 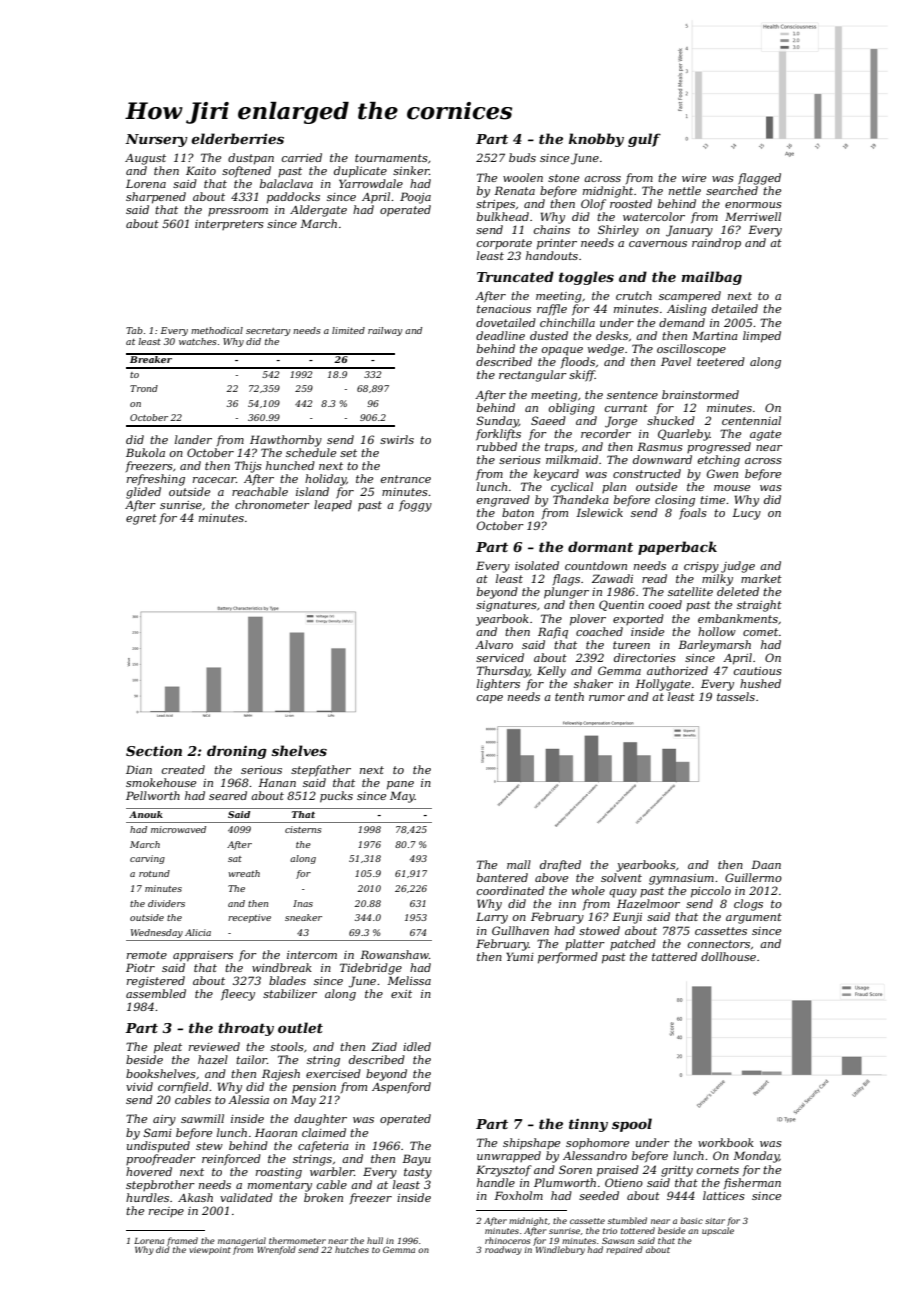 I want to click on smokehouse, so click(x=161, y=782).
